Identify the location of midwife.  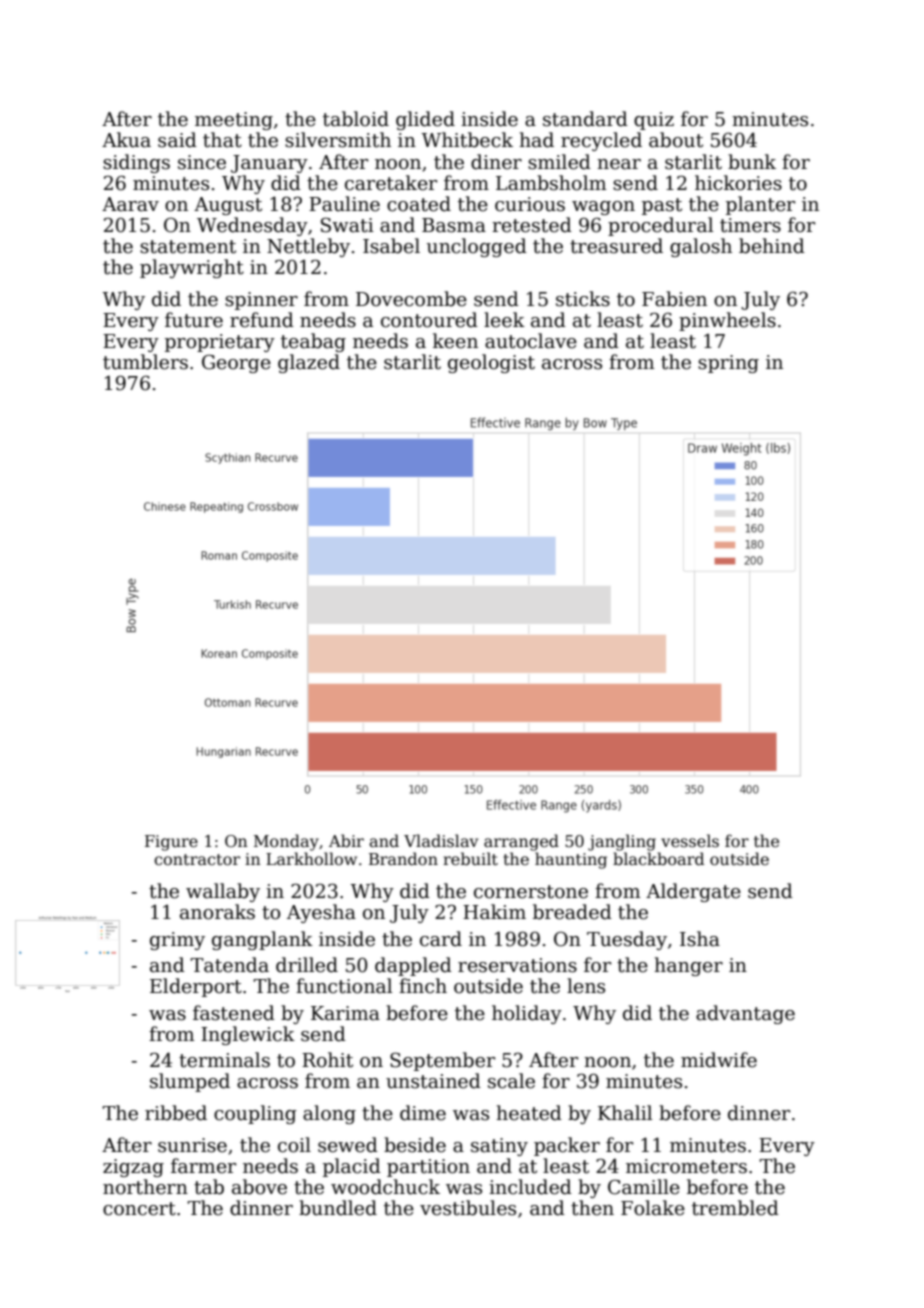
(719, 1060).
